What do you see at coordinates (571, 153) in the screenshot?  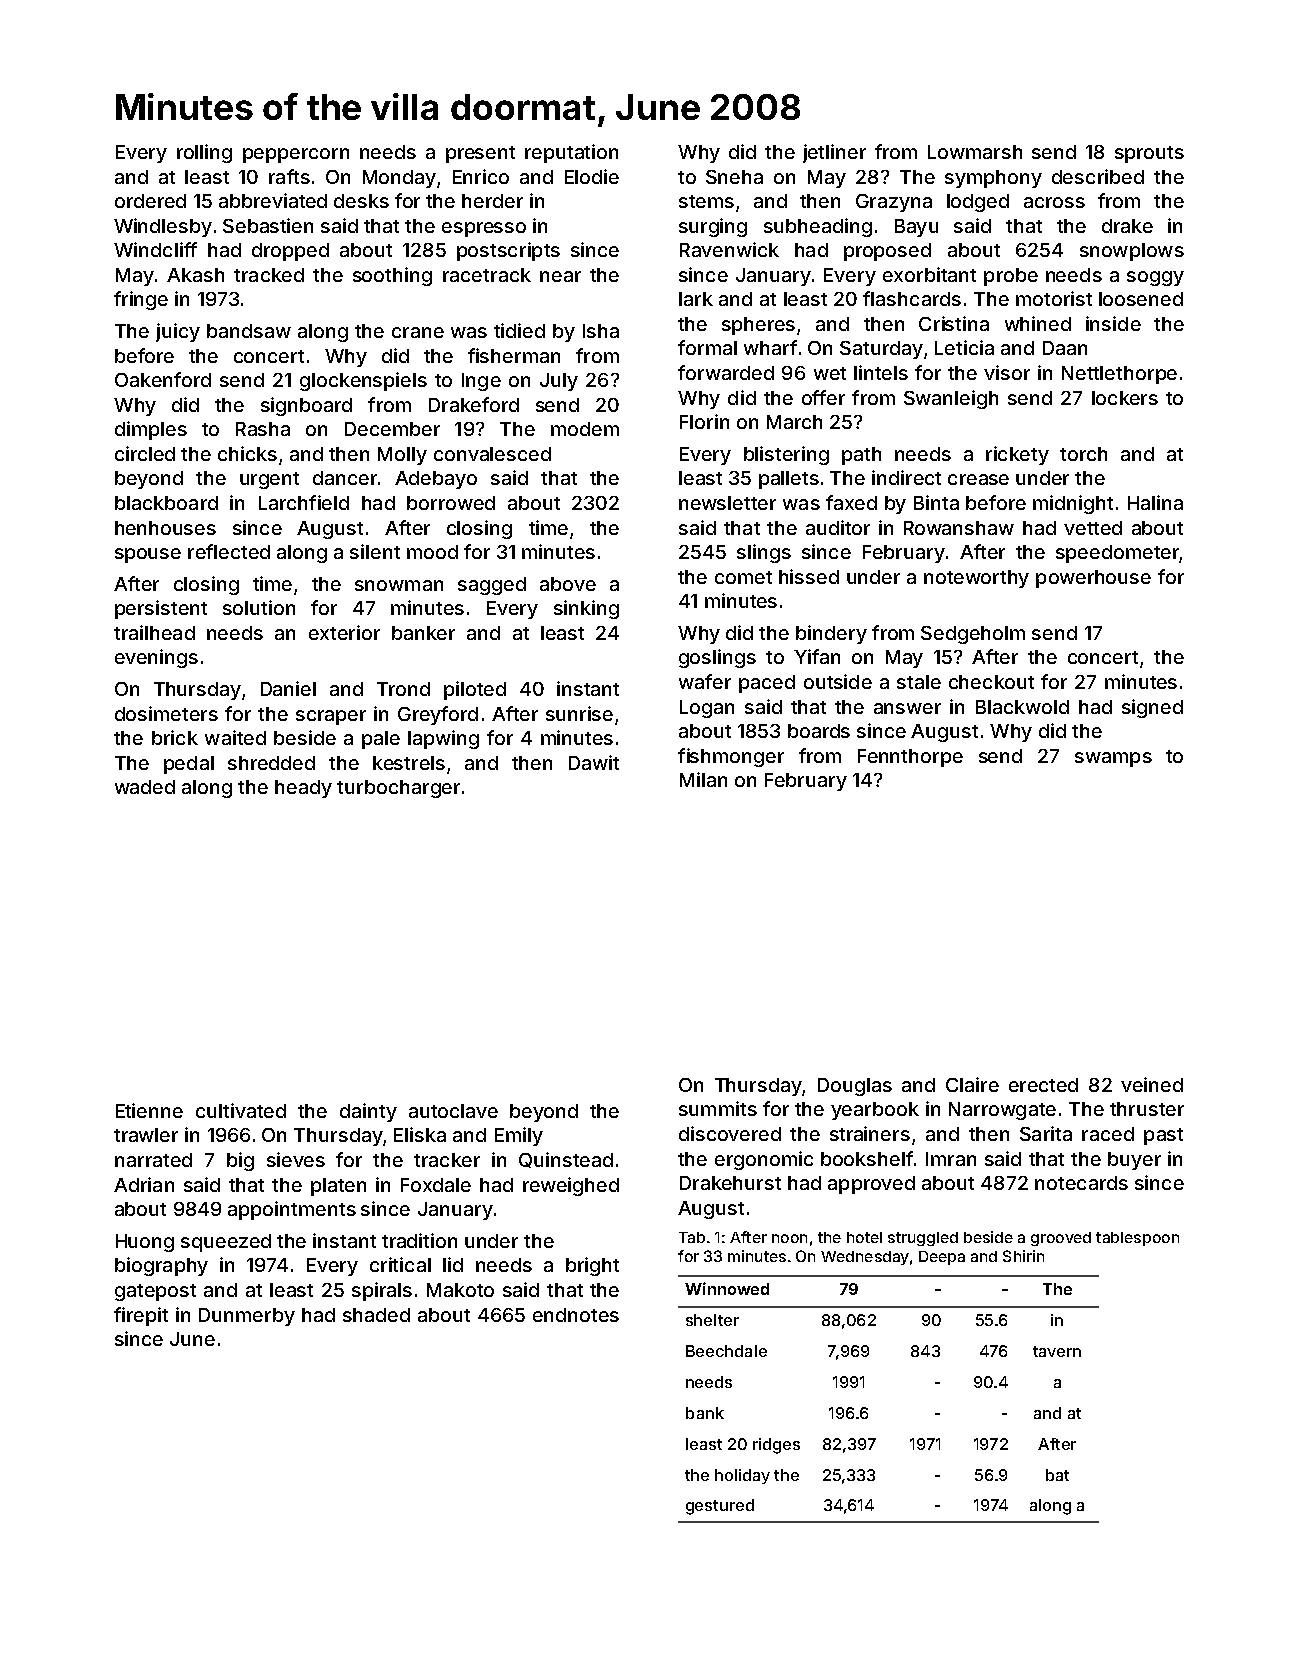 I see `reputation` at bounding box center [571, 153].
